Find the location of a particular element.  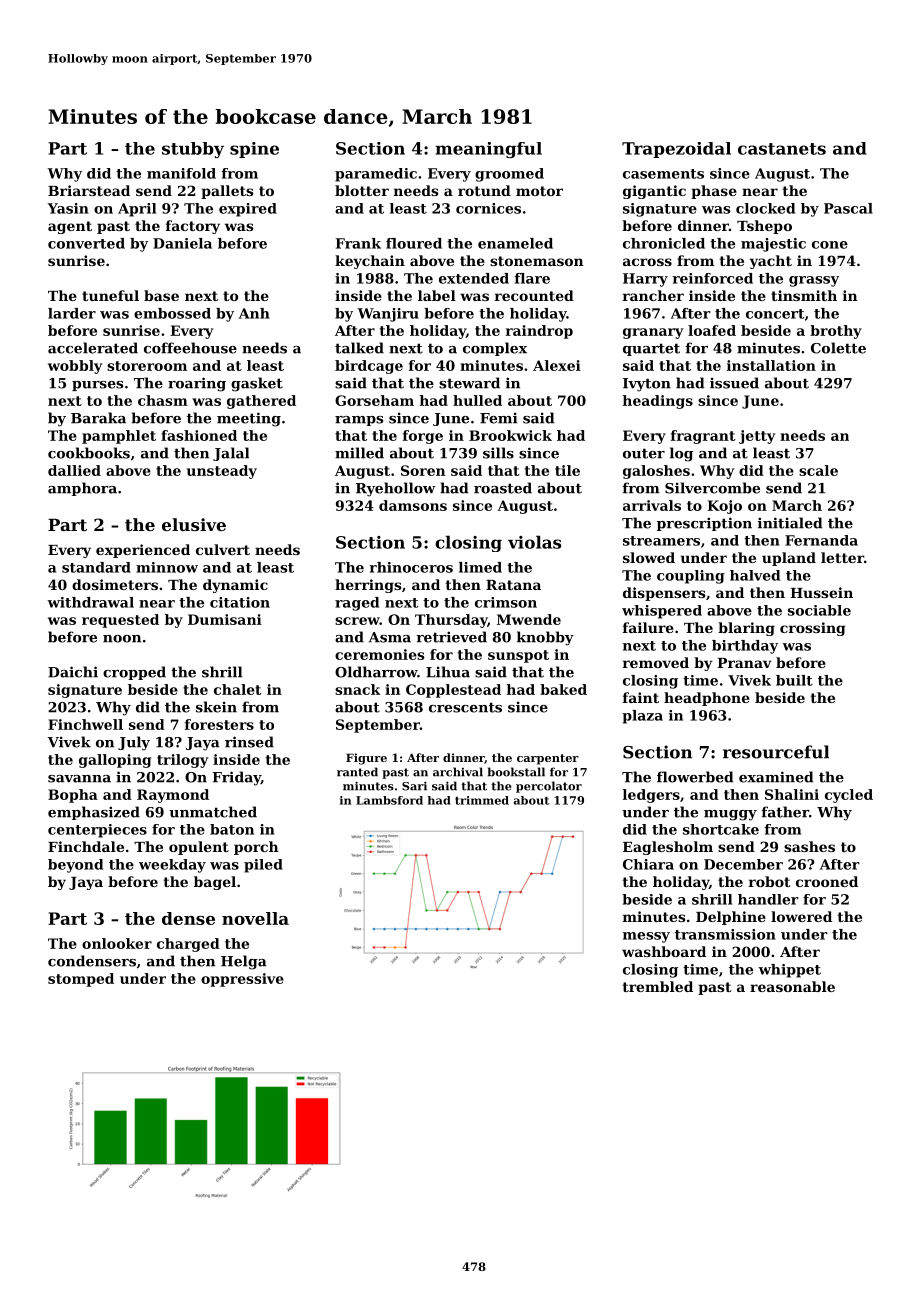

requested is located at coordinates (120, 621).
